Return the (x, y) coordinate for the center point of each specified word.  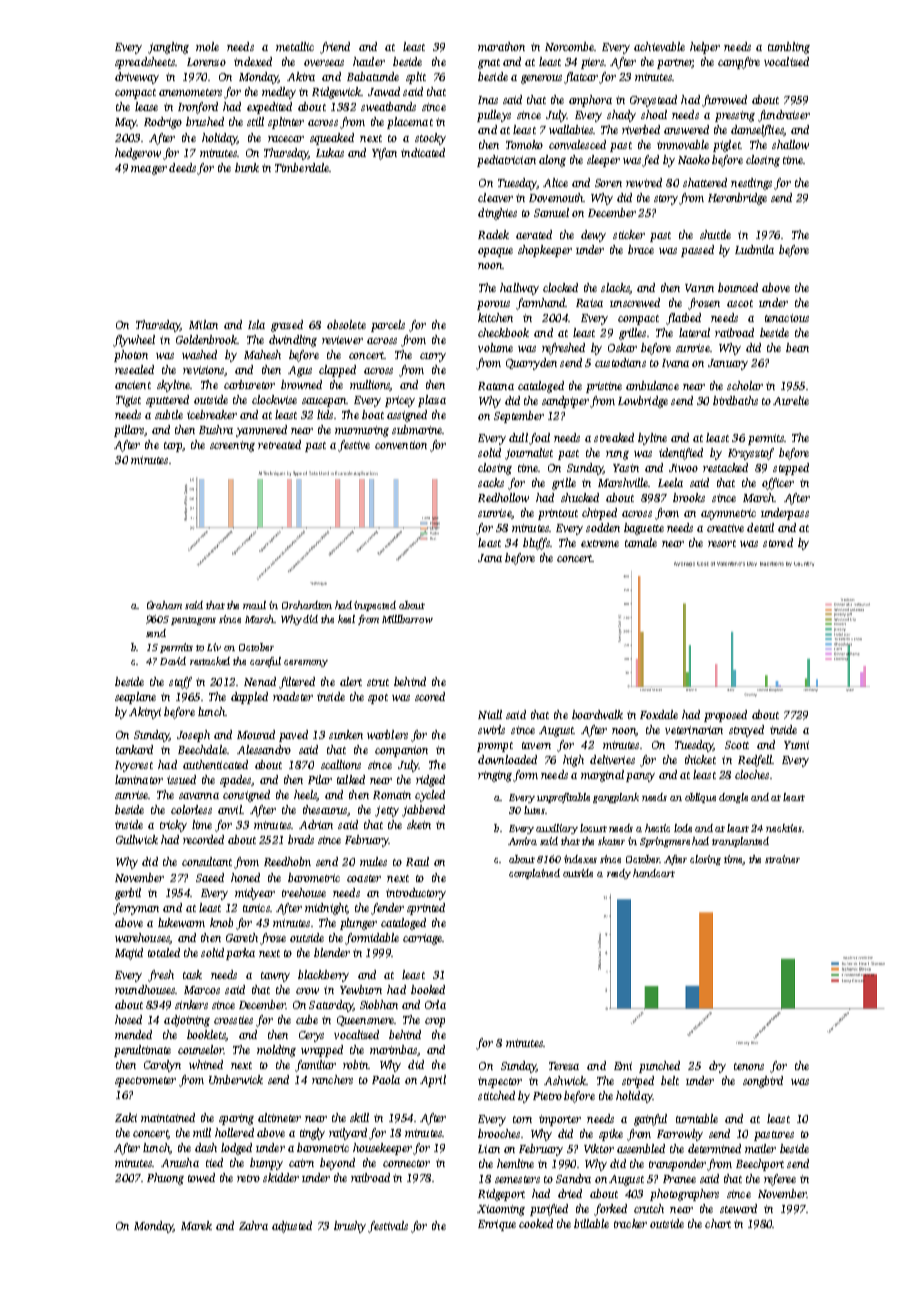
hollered (234, 1132)
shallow (790, 144)
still (255, 121)
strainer (782, 859)
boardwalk (597, 714)
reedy (619, 874)
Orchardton (307, 605)
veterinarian (694, 730)
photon (131, 356)
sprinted (426, 909)
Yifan (384, 154)
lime (202, 824)
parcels (388, 326)
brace (641, 249)
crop (435, 1022)
